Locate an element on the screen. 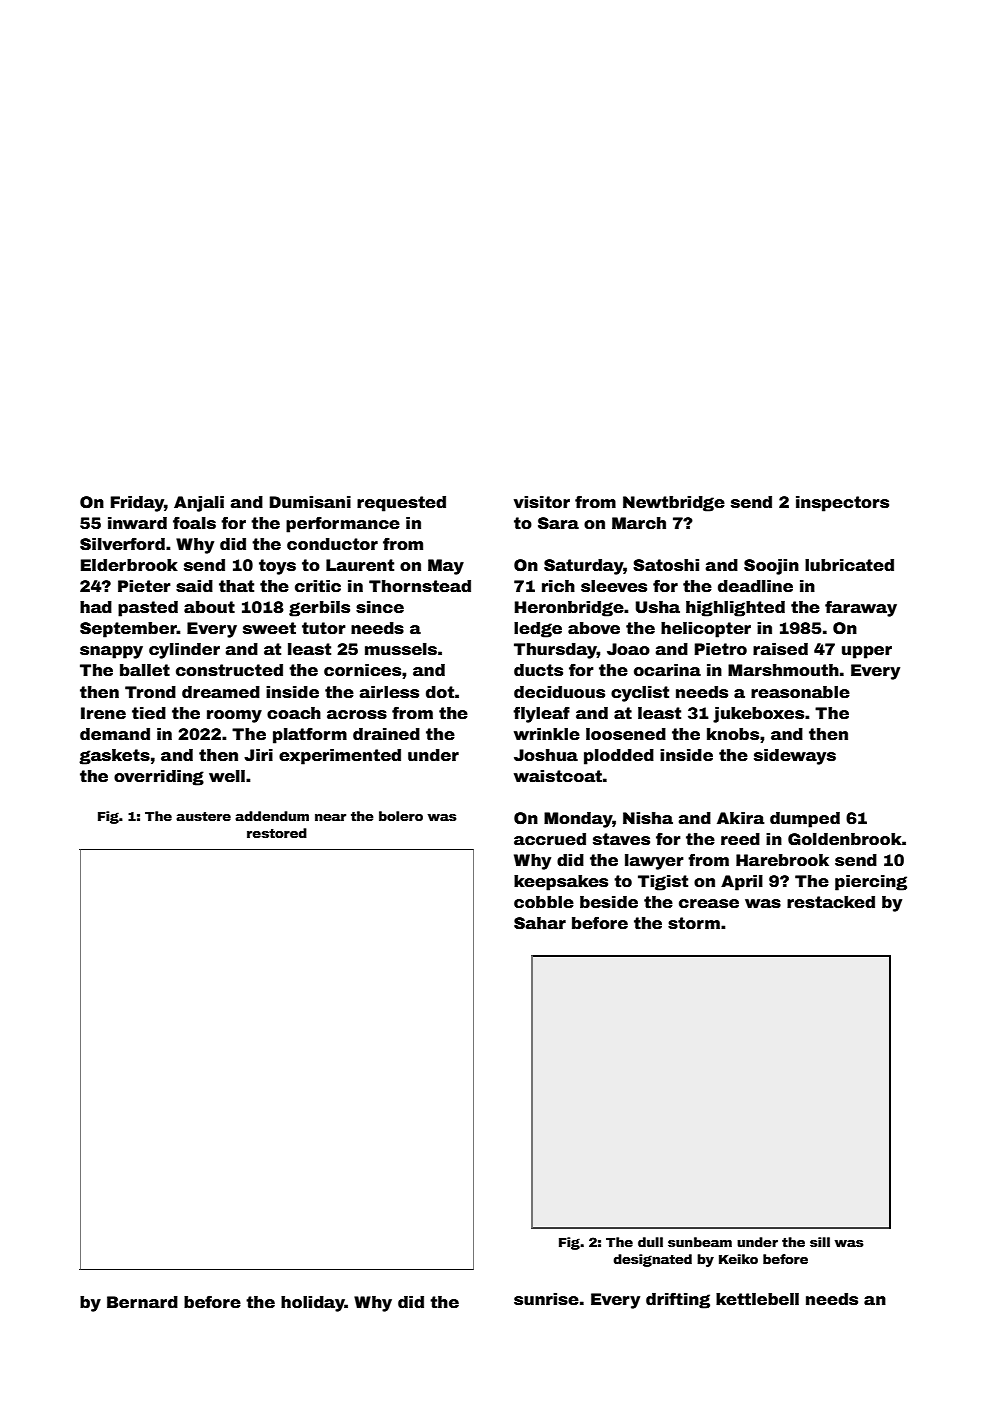 This screenshot has width=988, height=1404. holiday is located at coordinates (313, 1304).
